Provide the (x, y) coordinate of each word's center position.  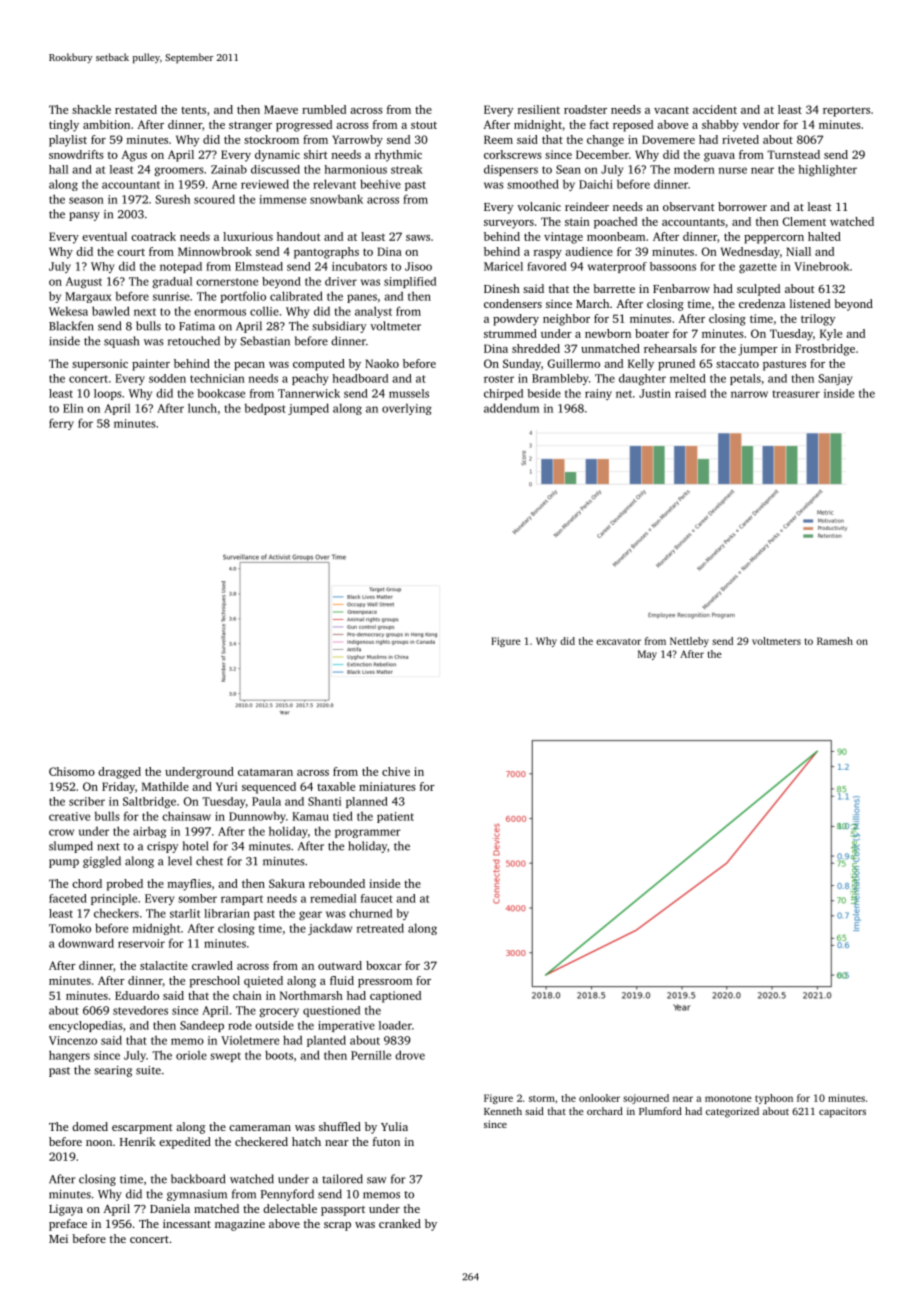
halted (824, 236)
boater (652, 333)
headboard (360, 378)
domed (90, 1126)
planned (367, 802)
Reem (498, 139)
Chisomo (72, 771)
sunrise (171, 296)
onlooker (599, 1098)
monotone (728, 1098)
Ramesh (835, 641)
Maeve (281, 109)
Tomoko (70, 928)
